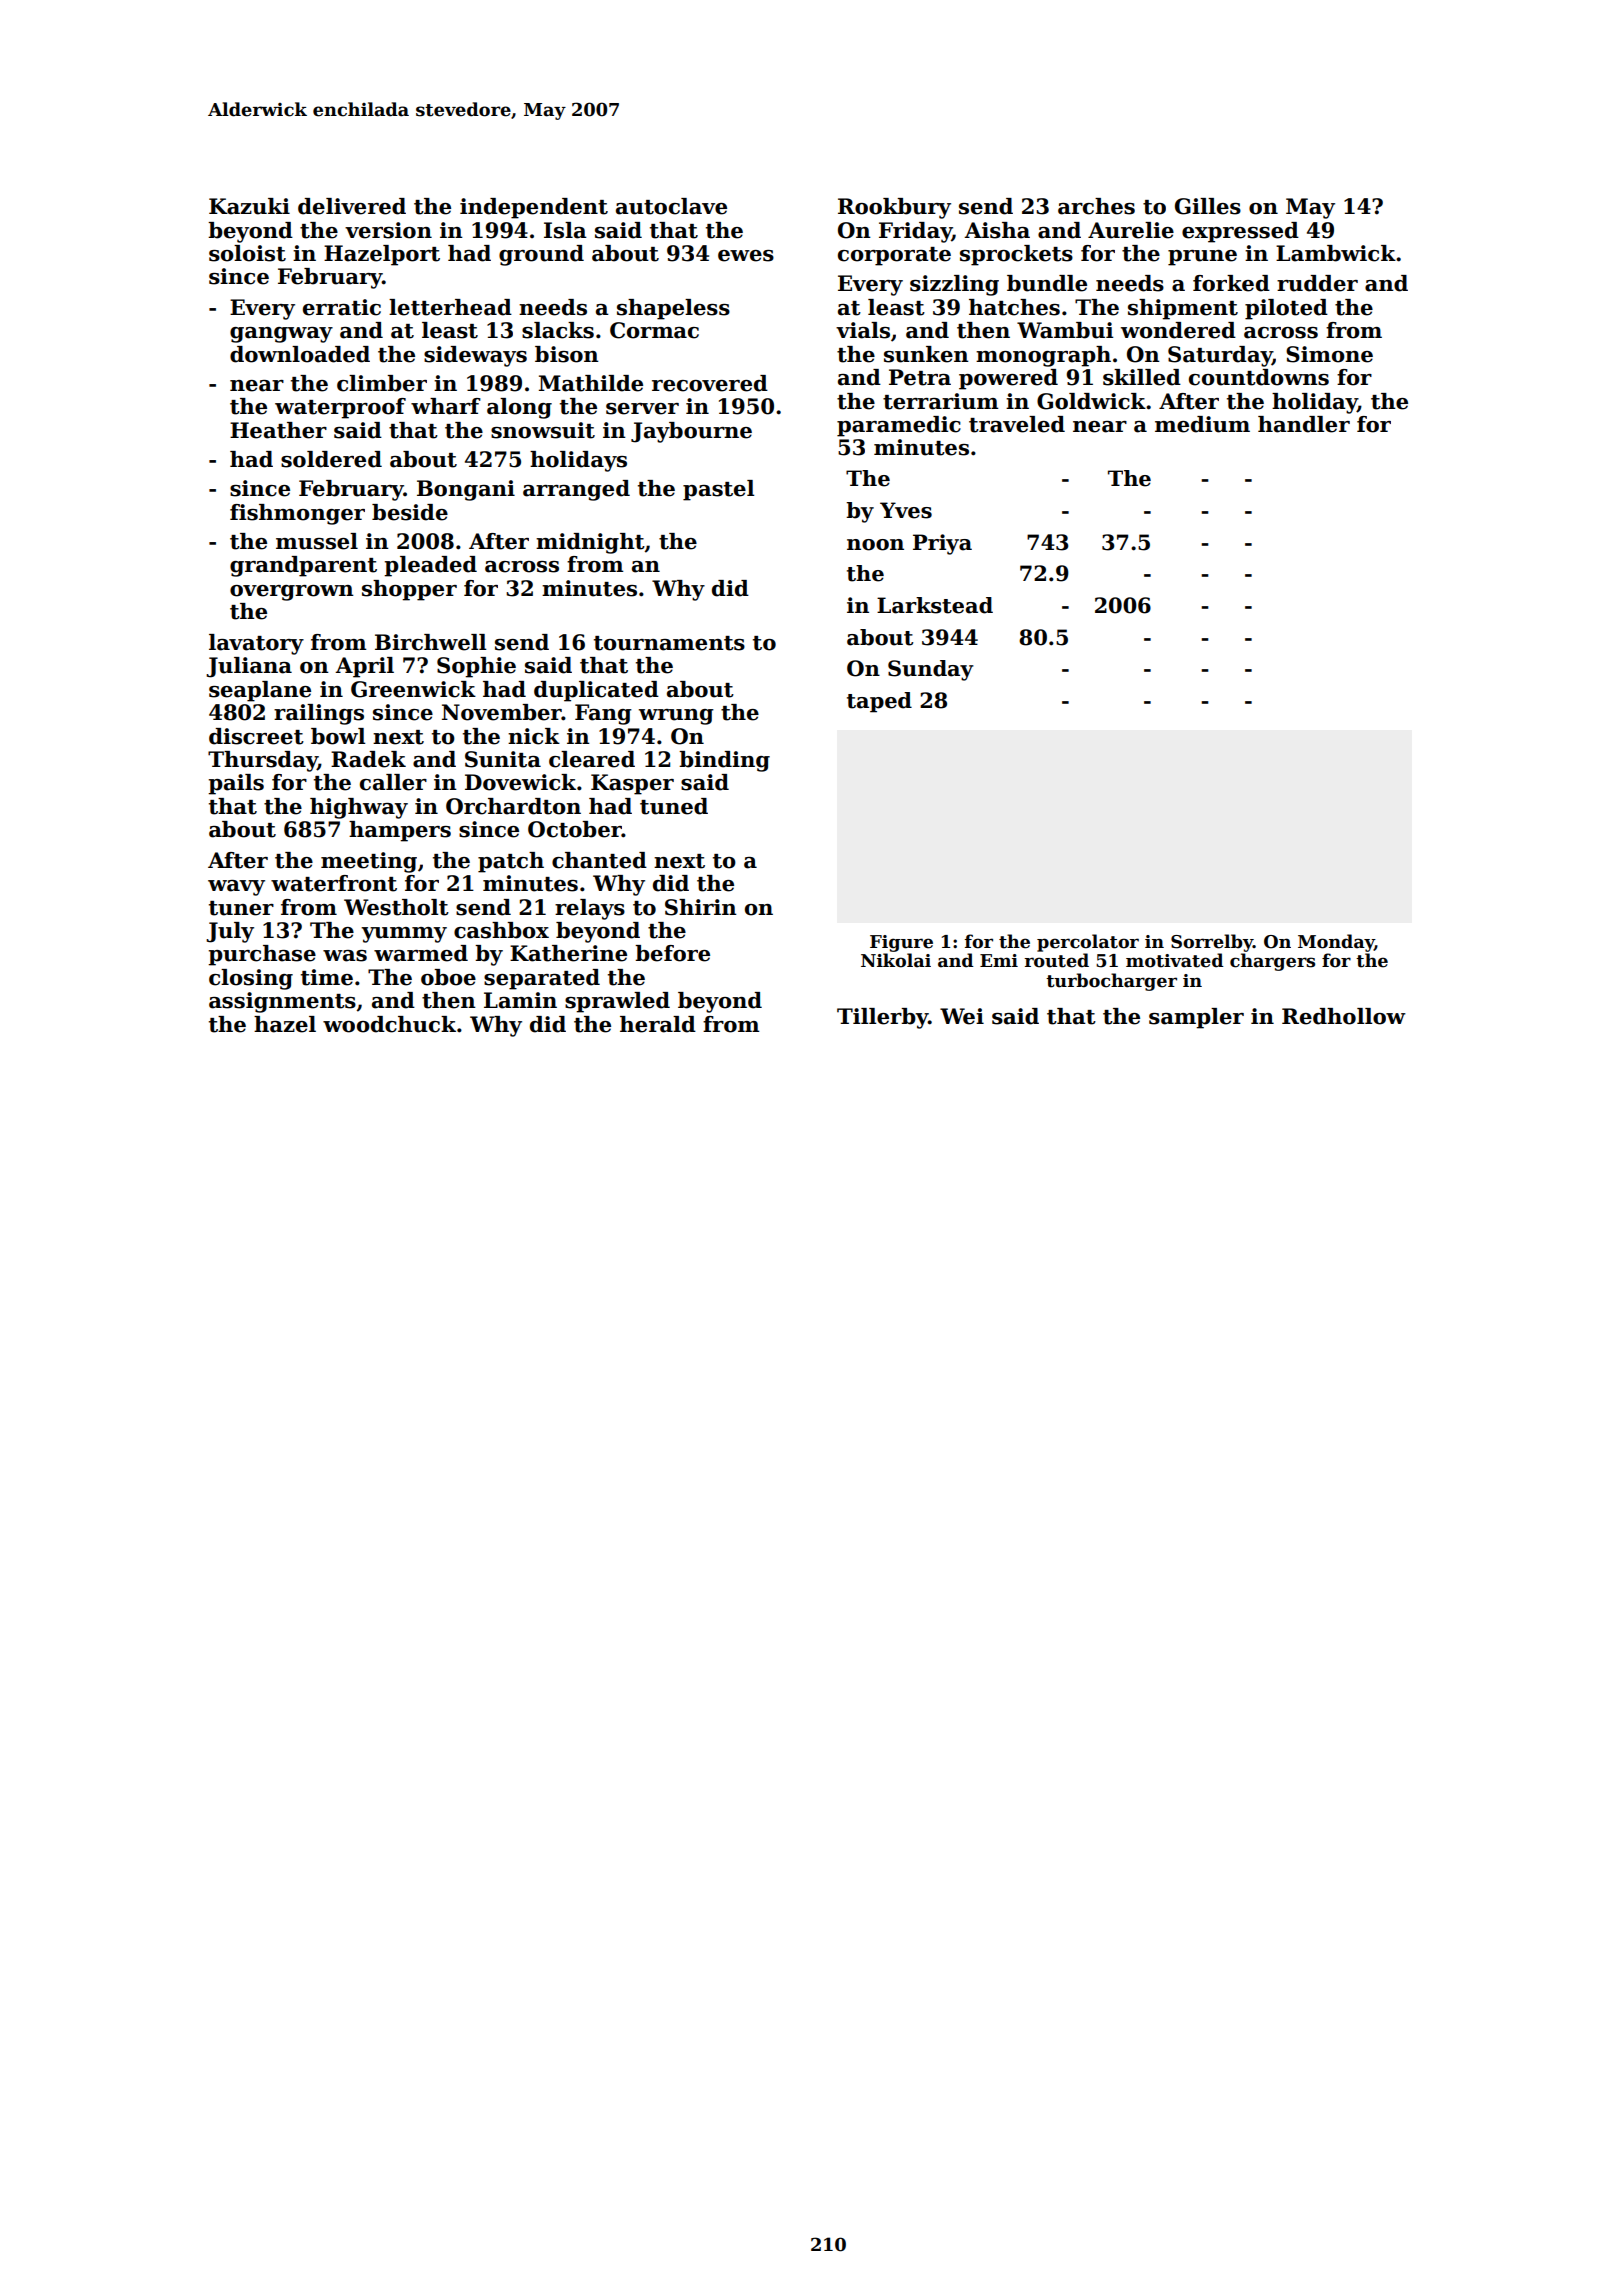 Image resolution: width=1620 pixels, height=2292 pixels. I want to click on Sophie, so click(476, 667).
